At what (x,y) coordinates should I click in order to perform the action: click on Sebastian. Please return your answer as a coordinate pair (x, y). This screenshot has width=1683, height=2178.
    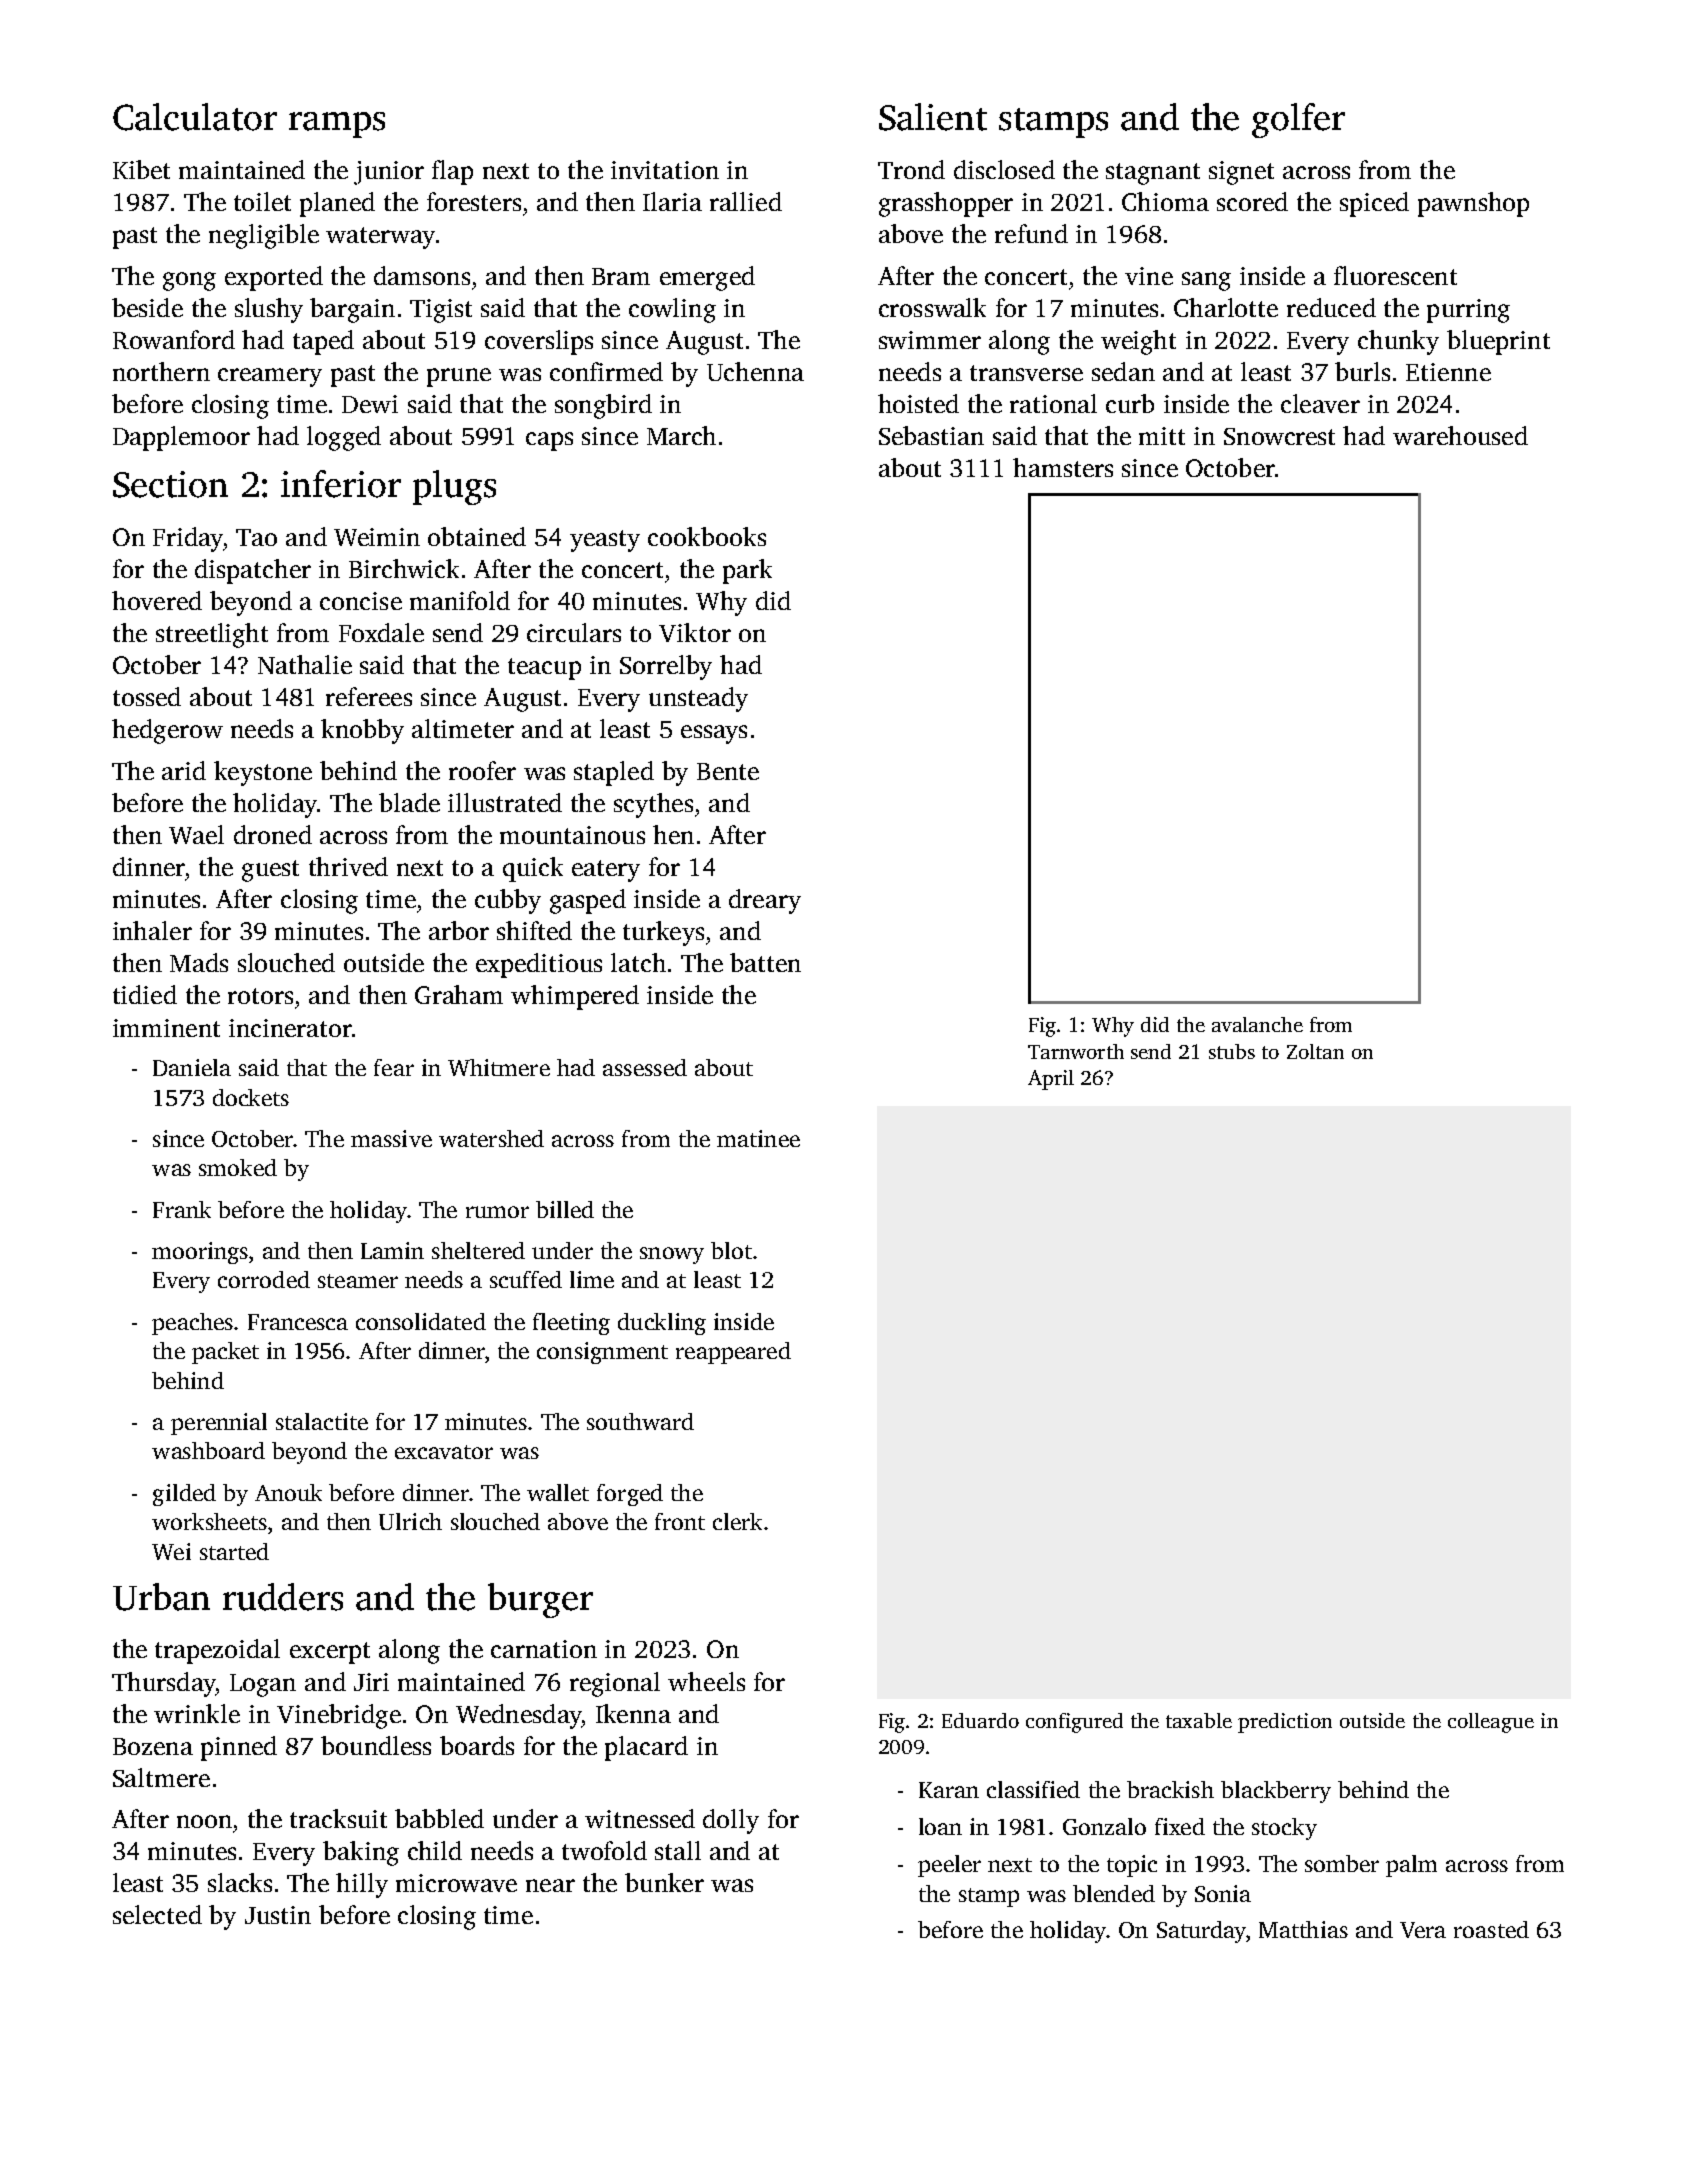
    Looking at the image, I should click on (931, 435).
